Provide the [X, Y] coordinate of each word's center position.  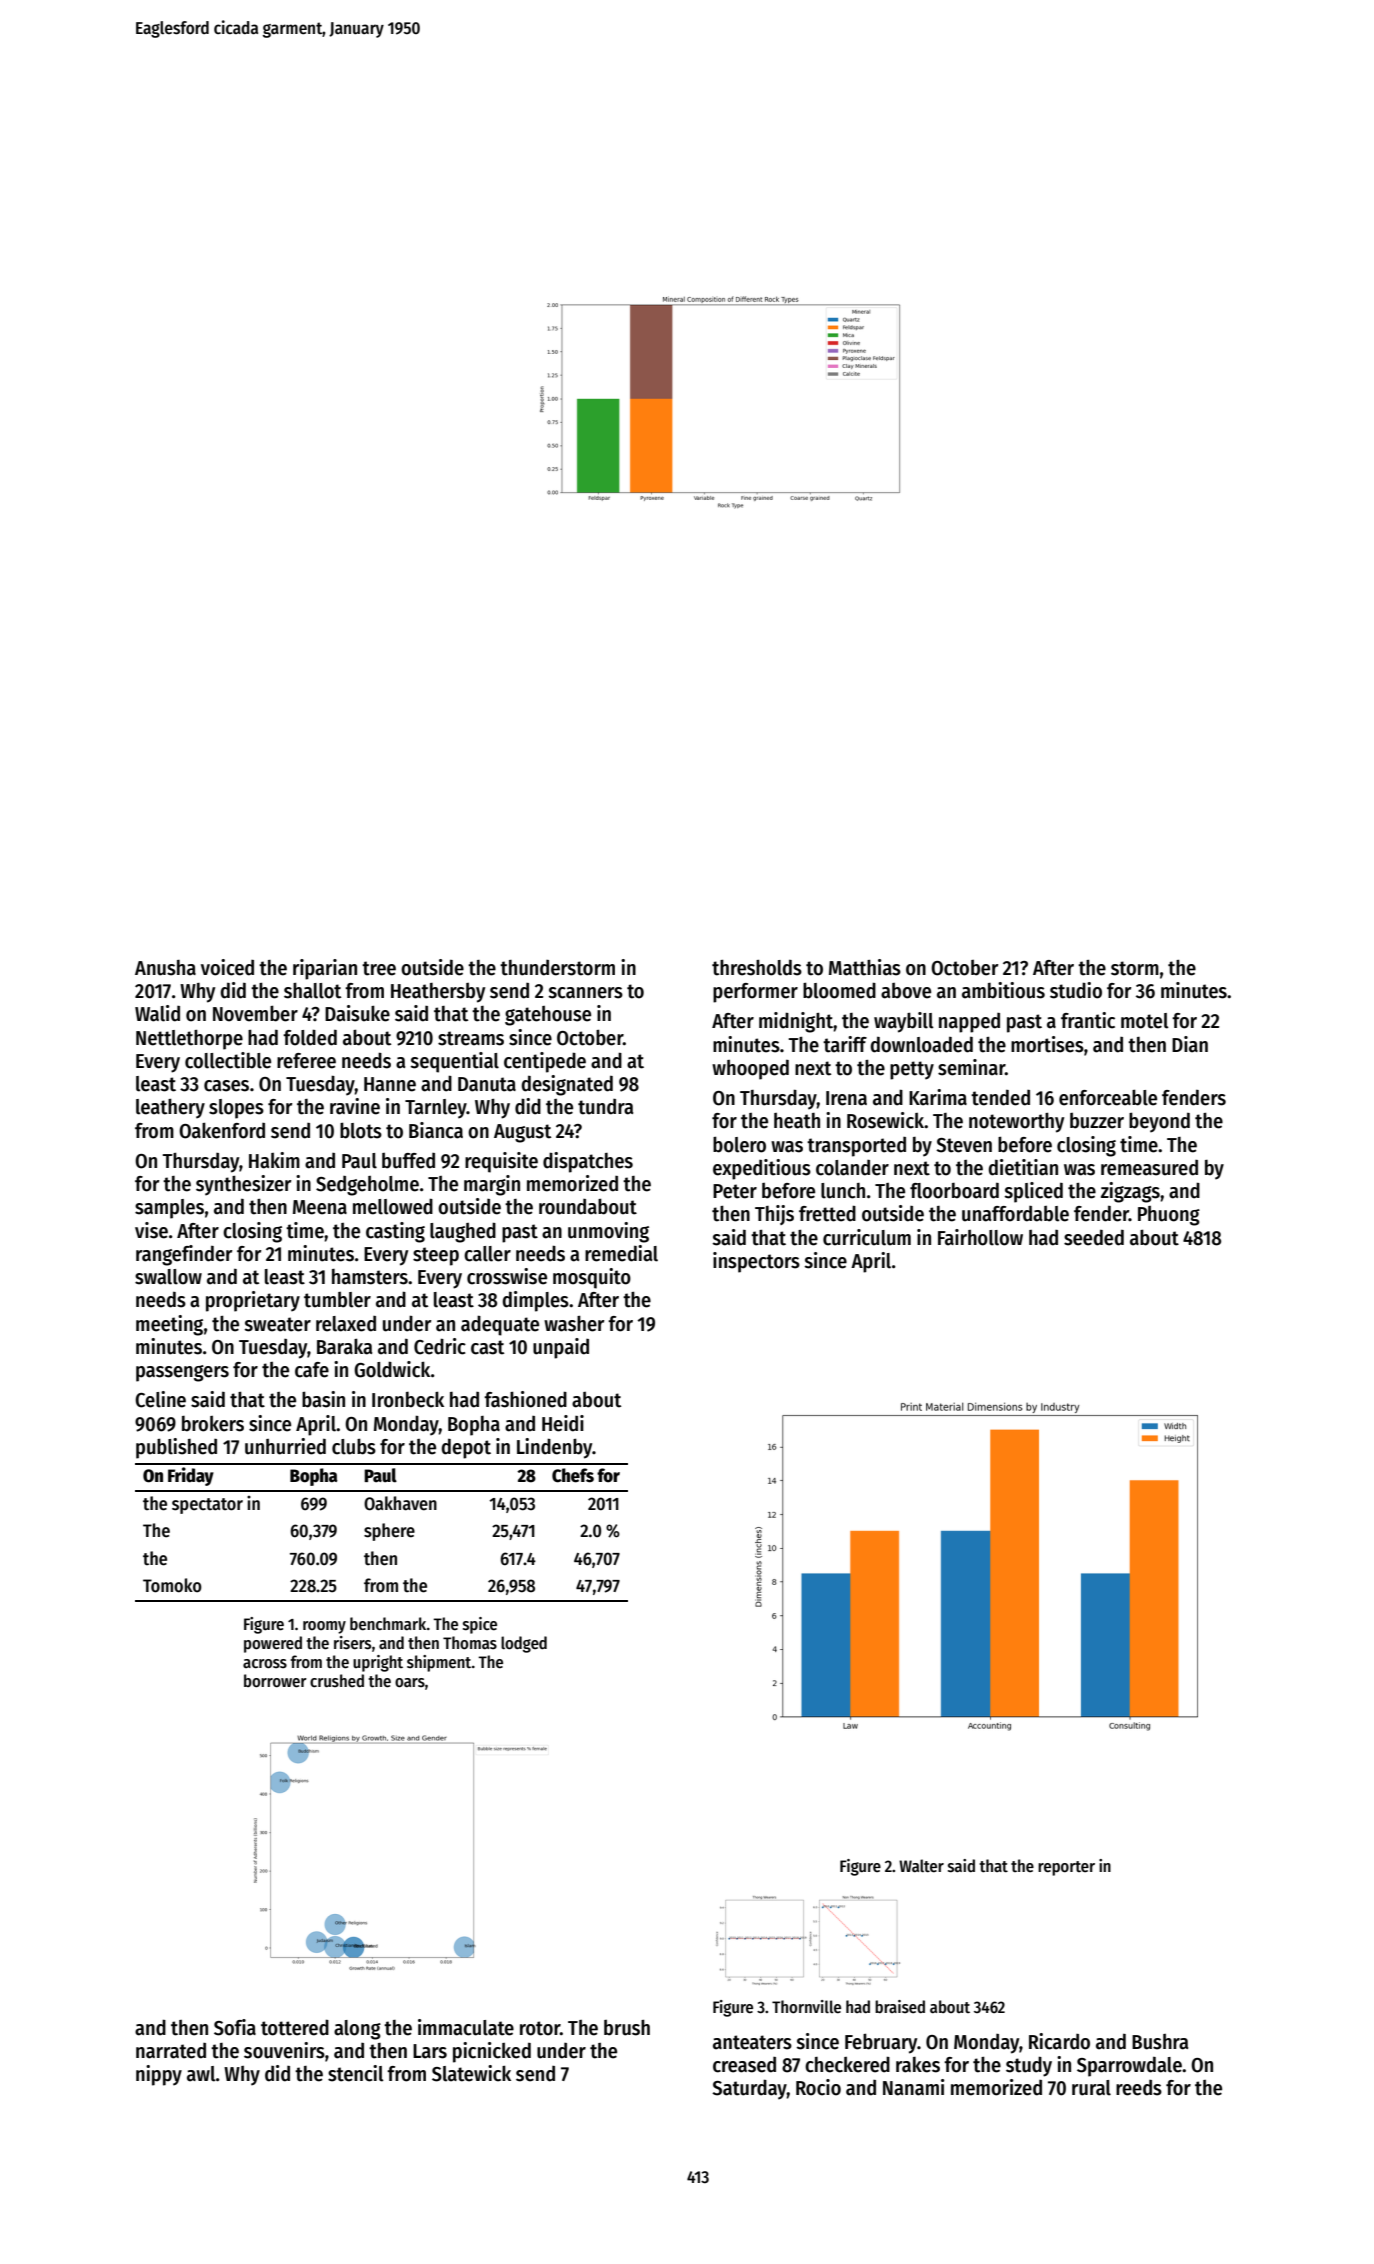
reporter [1066, 1868]
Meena [320, 1207]
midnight [796, 1022]
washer [574, 1324]
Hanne [390, 1084]
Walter [921, 1866]
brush [627, 2028]
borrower [275, 1681]
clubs [354, 1446]
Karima [938, 1097]
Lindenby [554, 1448]
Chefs [573, 1475]
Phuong [1169, 1216]
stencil [356, 2073]
